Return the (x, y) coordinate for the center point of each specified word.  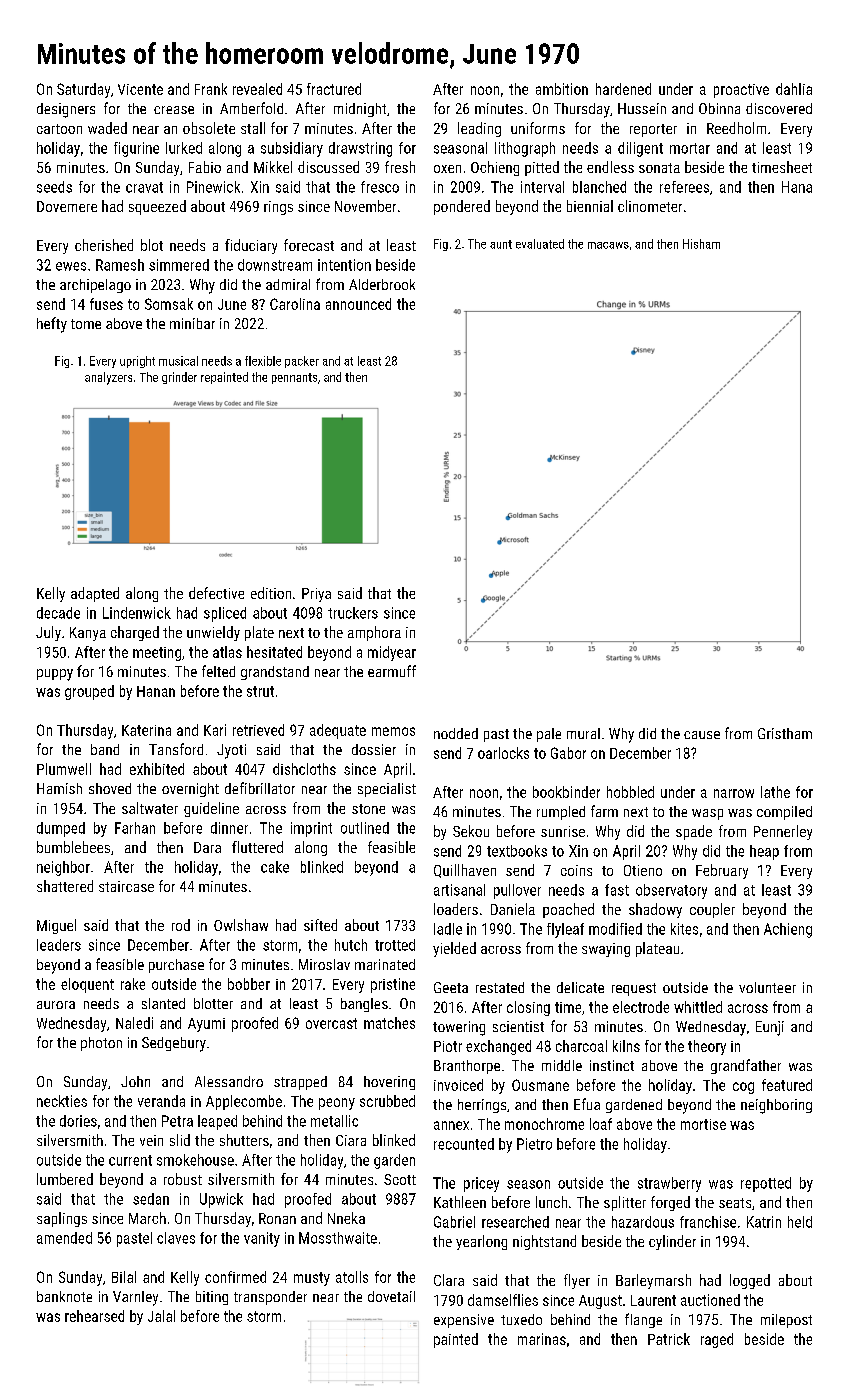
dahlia (794, 89)
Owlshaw (241, 925)
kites (684, 929)
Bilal (124, 1277)
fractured (334, 89)
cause (702, 735)
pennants (294, 378)
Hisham (701, 244)
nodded (456, 733)
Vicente (140, 89)
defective (216, 593)
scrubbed (387, 1101)
